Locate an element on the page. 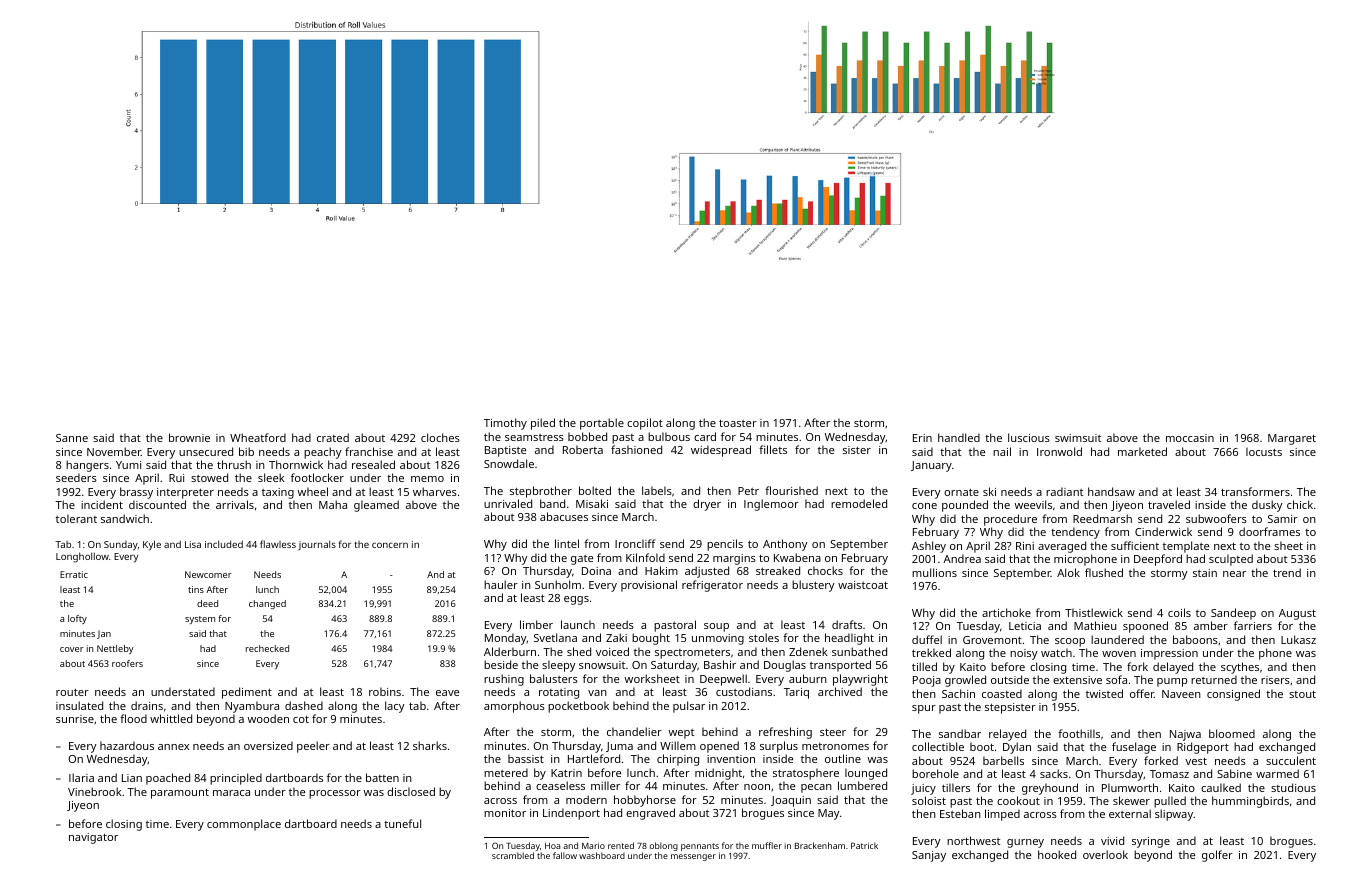  lacy is located at coordinates (395, 707).
